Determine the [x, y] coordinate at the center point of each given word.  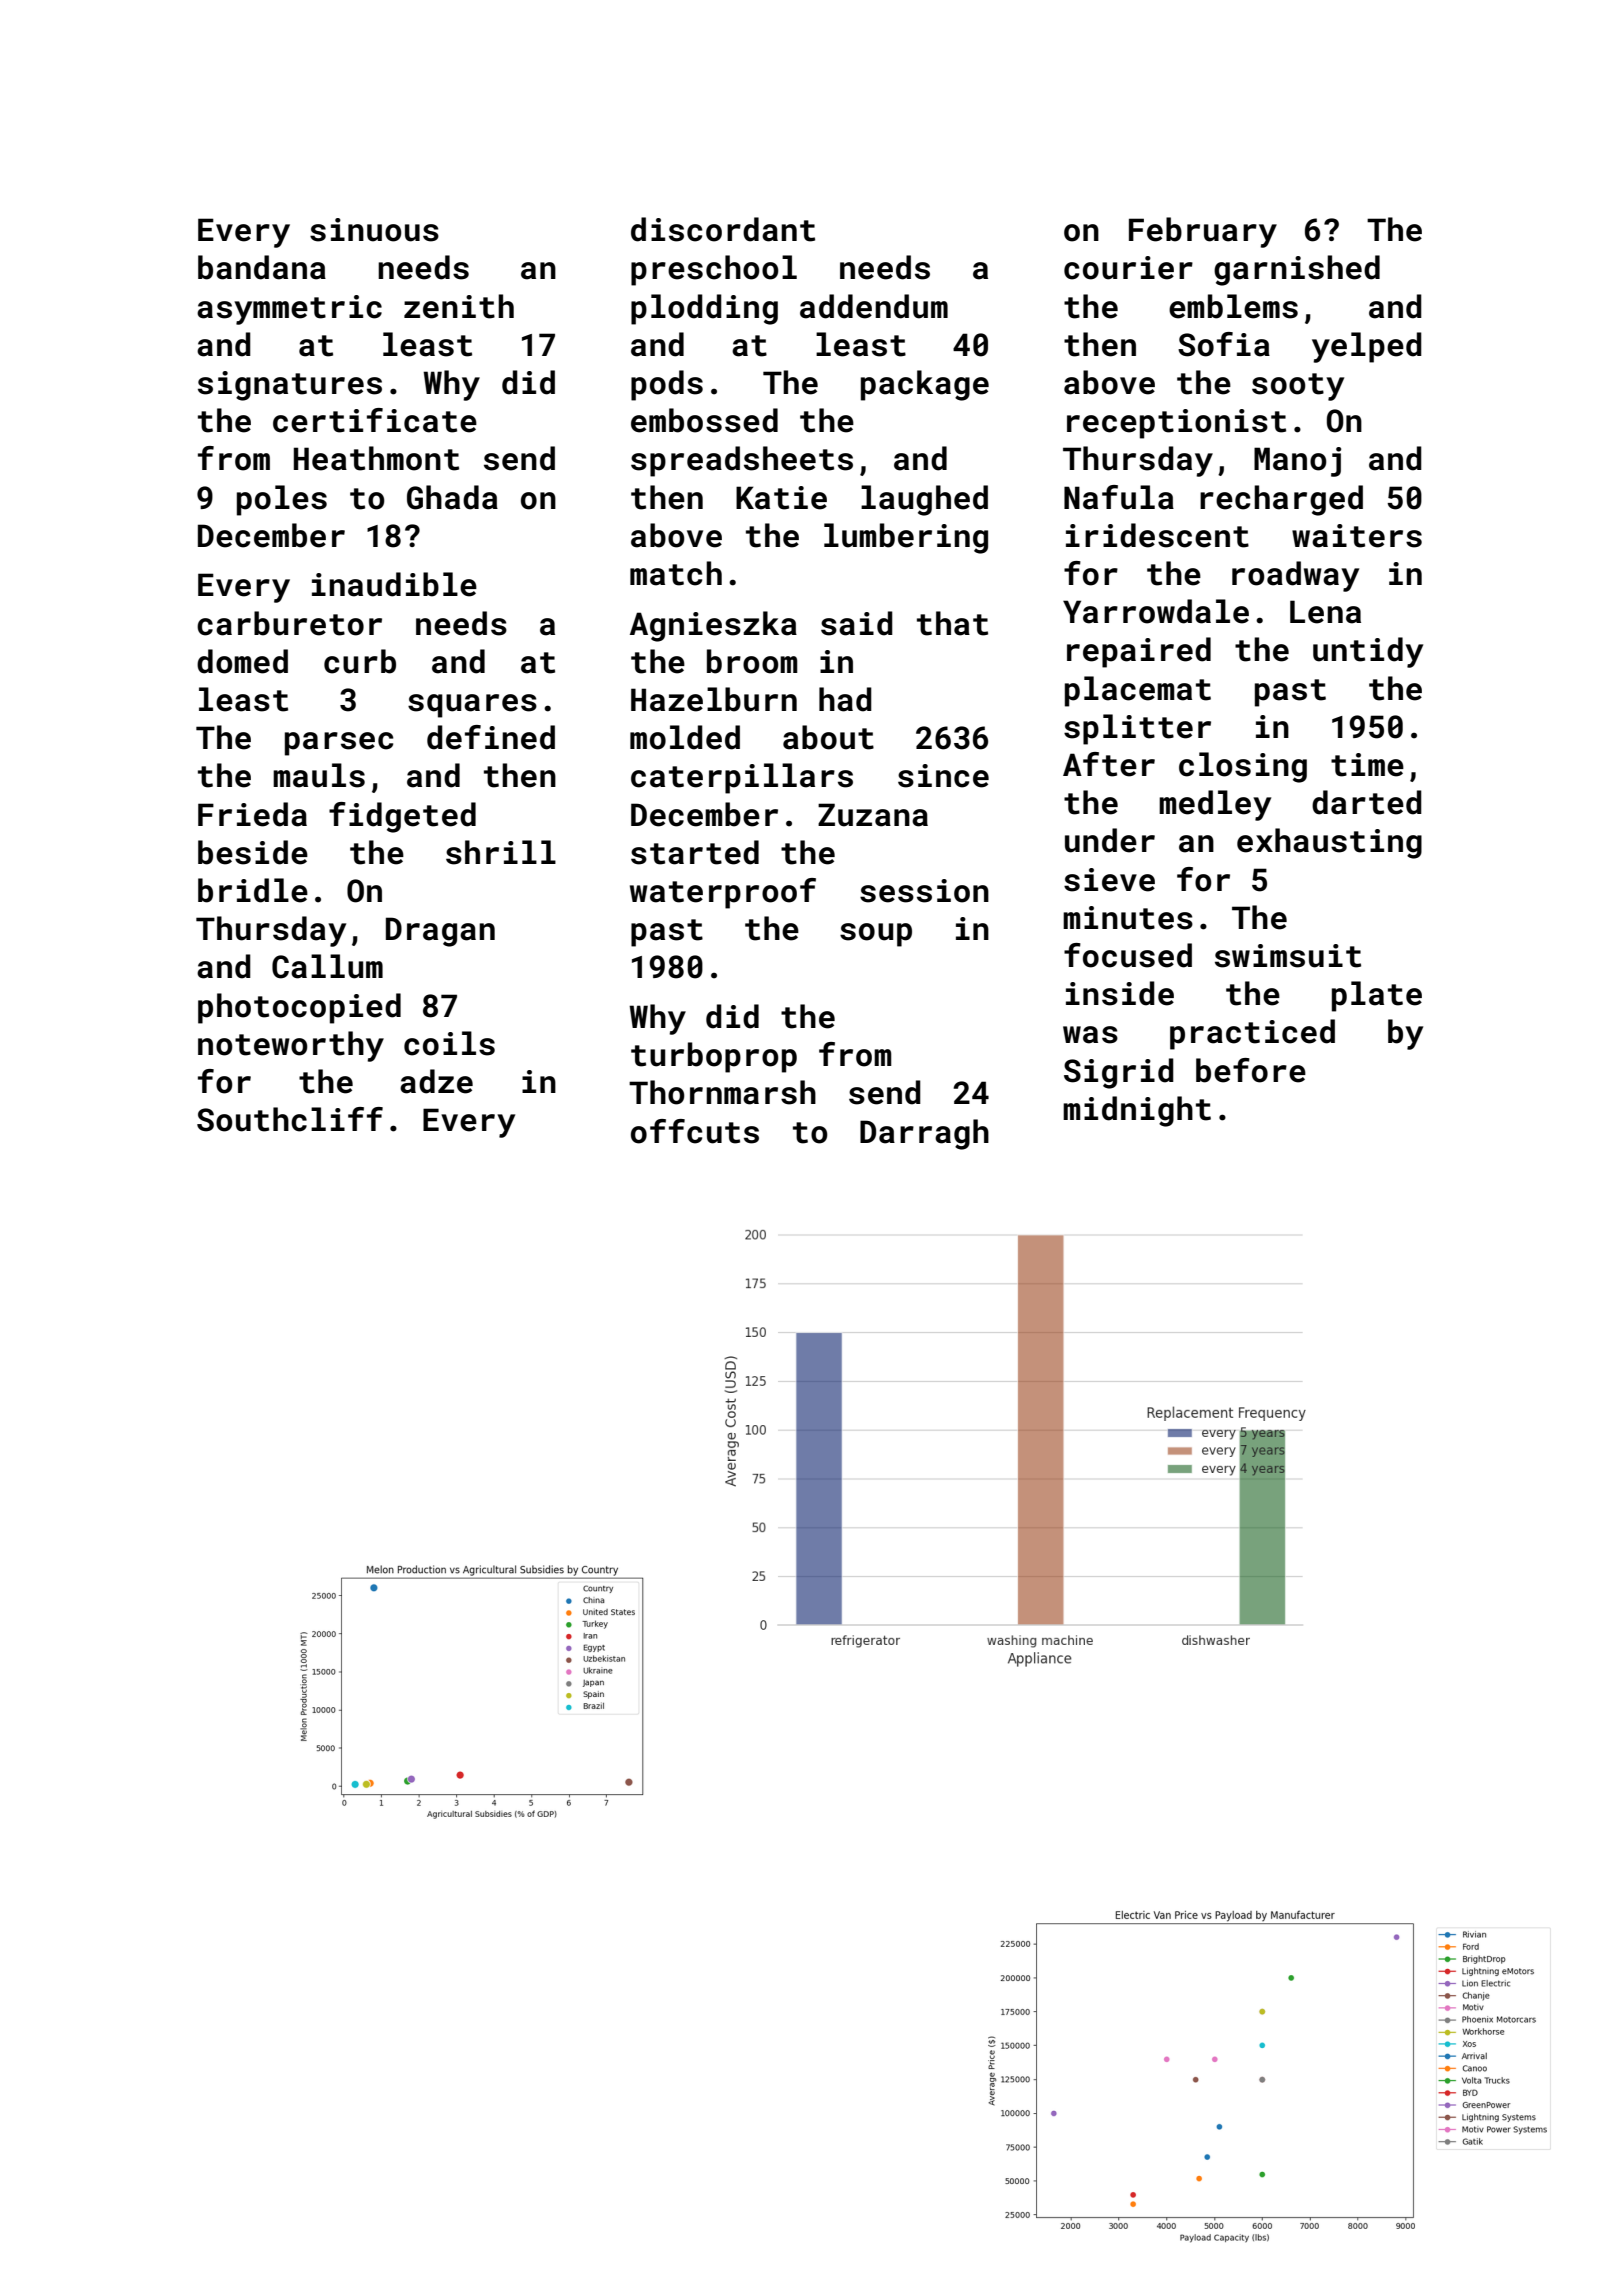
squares [472, 706]
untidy [1368, 652]
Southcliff [290, 1119]
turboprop [714, 1057]
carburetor [289, 623]
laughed [924, 500]
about [828, 737]
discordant [723, 229]
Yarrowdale [1156, 611]
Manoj [1297, 462]
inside [1120, 993]
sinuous [374, 230]
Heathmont [376, 458]
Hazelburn [714, 699]
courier [1128, 268]
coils [449, 1043]
